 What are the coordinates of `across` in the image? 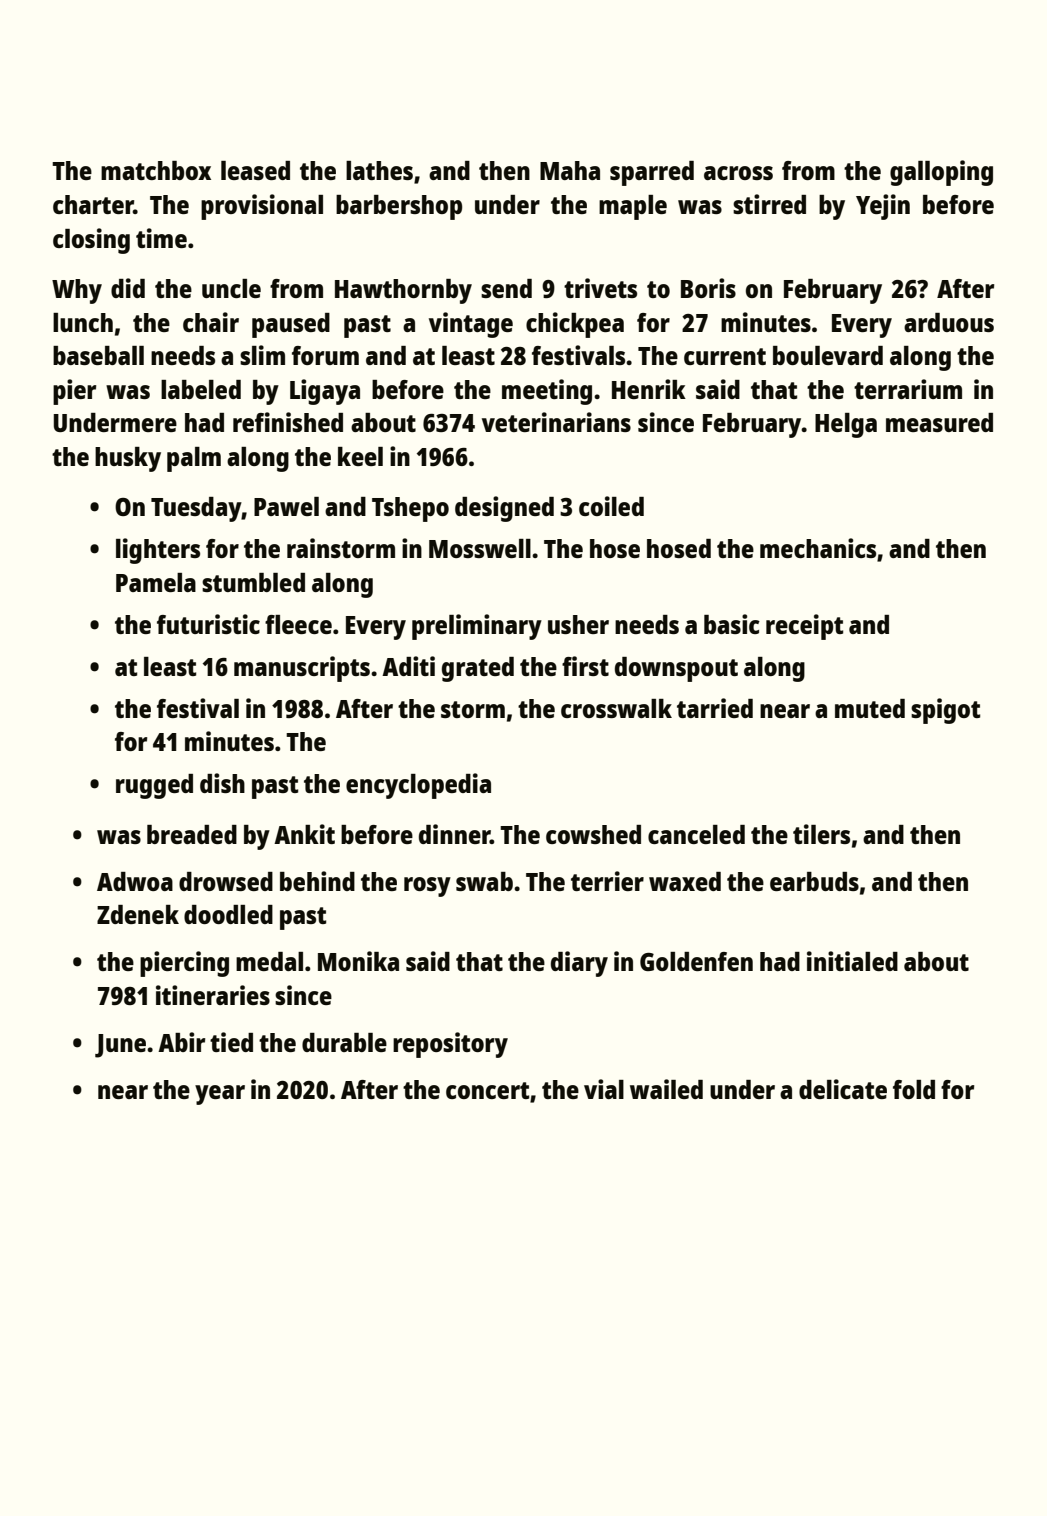 It's located at (738, 173).
